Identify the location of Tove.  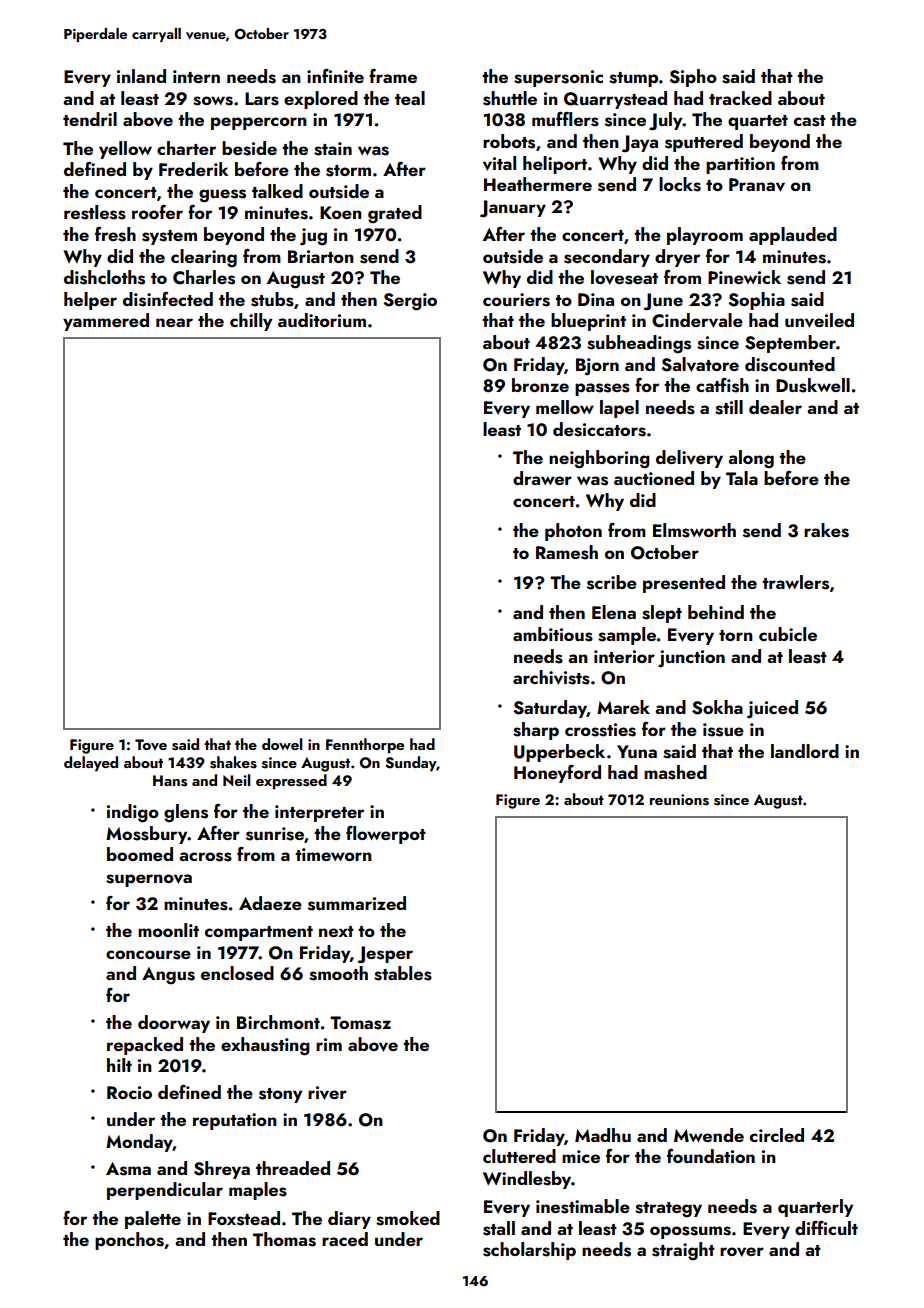
(151, 744).
